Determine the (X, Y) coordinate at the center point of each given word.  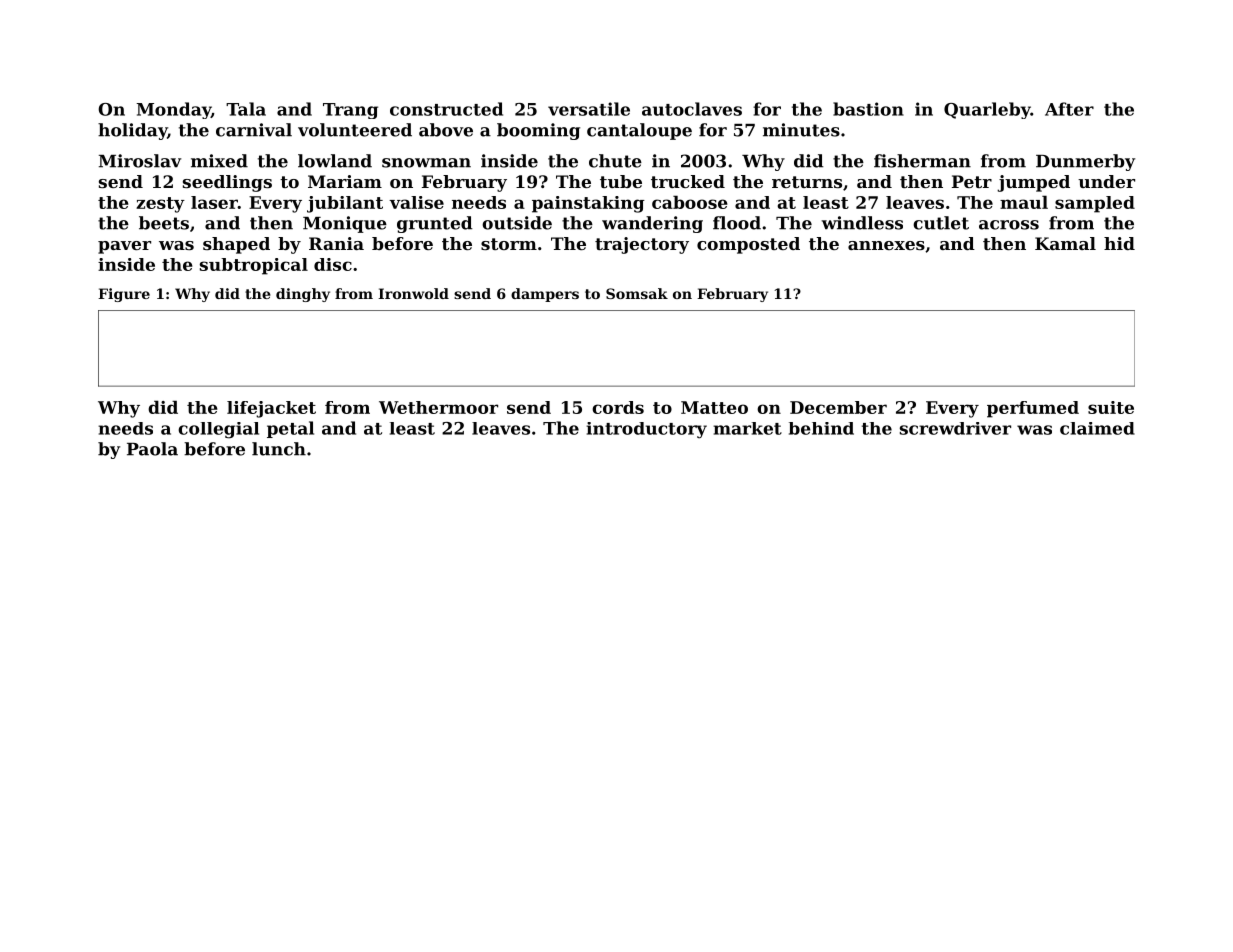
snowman (426, 163)
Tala (246, 109)
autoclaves (692, 109)
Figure (124, 295)
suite (1111, 407)
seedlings (227, 183)
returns (807, 182)
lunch (279, 449)
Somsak (637, 293)
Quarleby (987, 110)
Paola (152, 449)
